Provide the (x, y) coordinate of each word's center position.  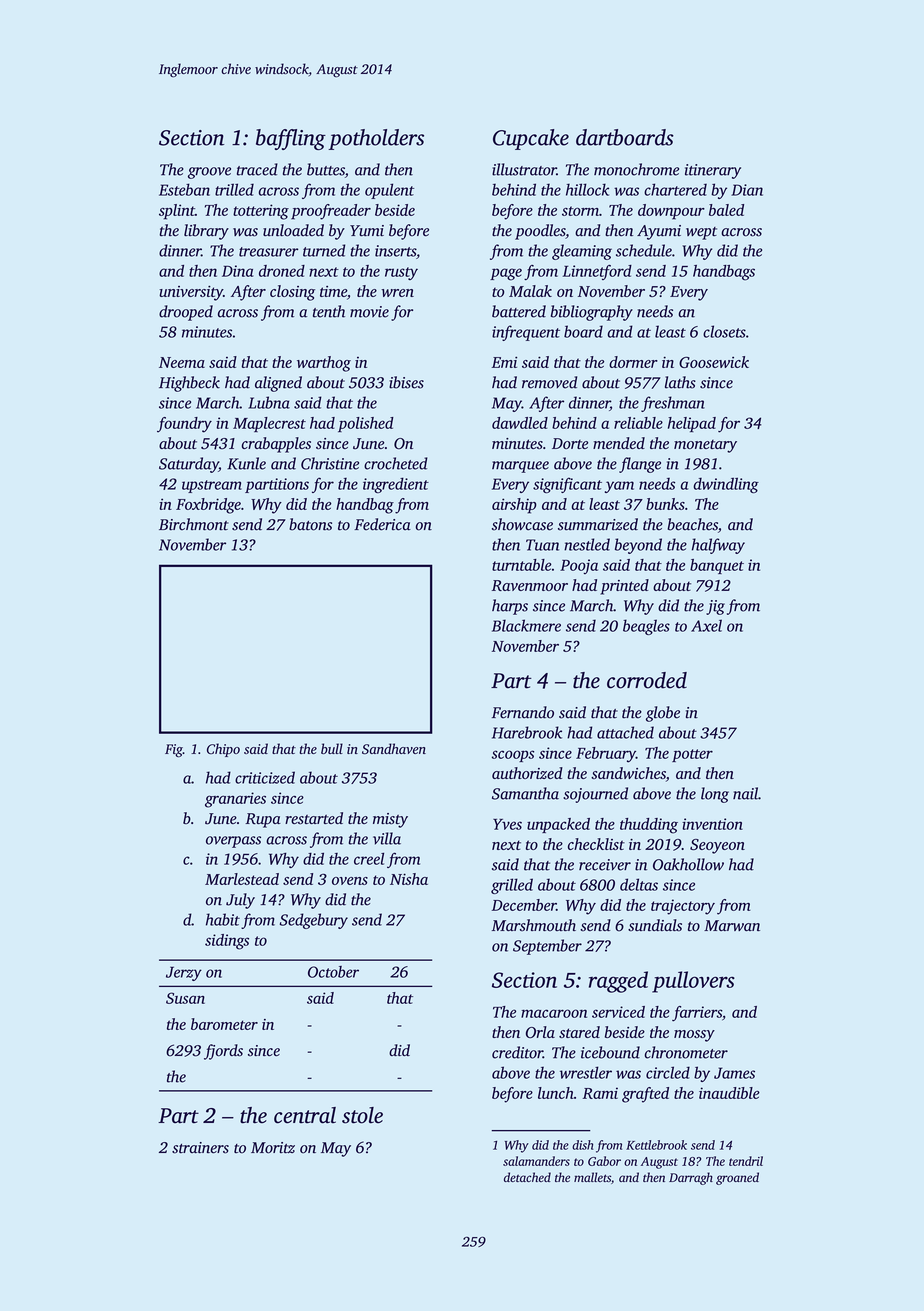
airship (514, 506)
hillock (587, 189)
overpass (233, 842)
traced (257, 169)
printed (624, 587)
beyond (638, 546)
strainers (200, 1148)
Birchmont (194, 524)
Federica (382, 524)
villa (387, 838)
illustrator (524, 169)
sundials (655, 925)
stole (362, 1115)
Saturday (189, 465)
